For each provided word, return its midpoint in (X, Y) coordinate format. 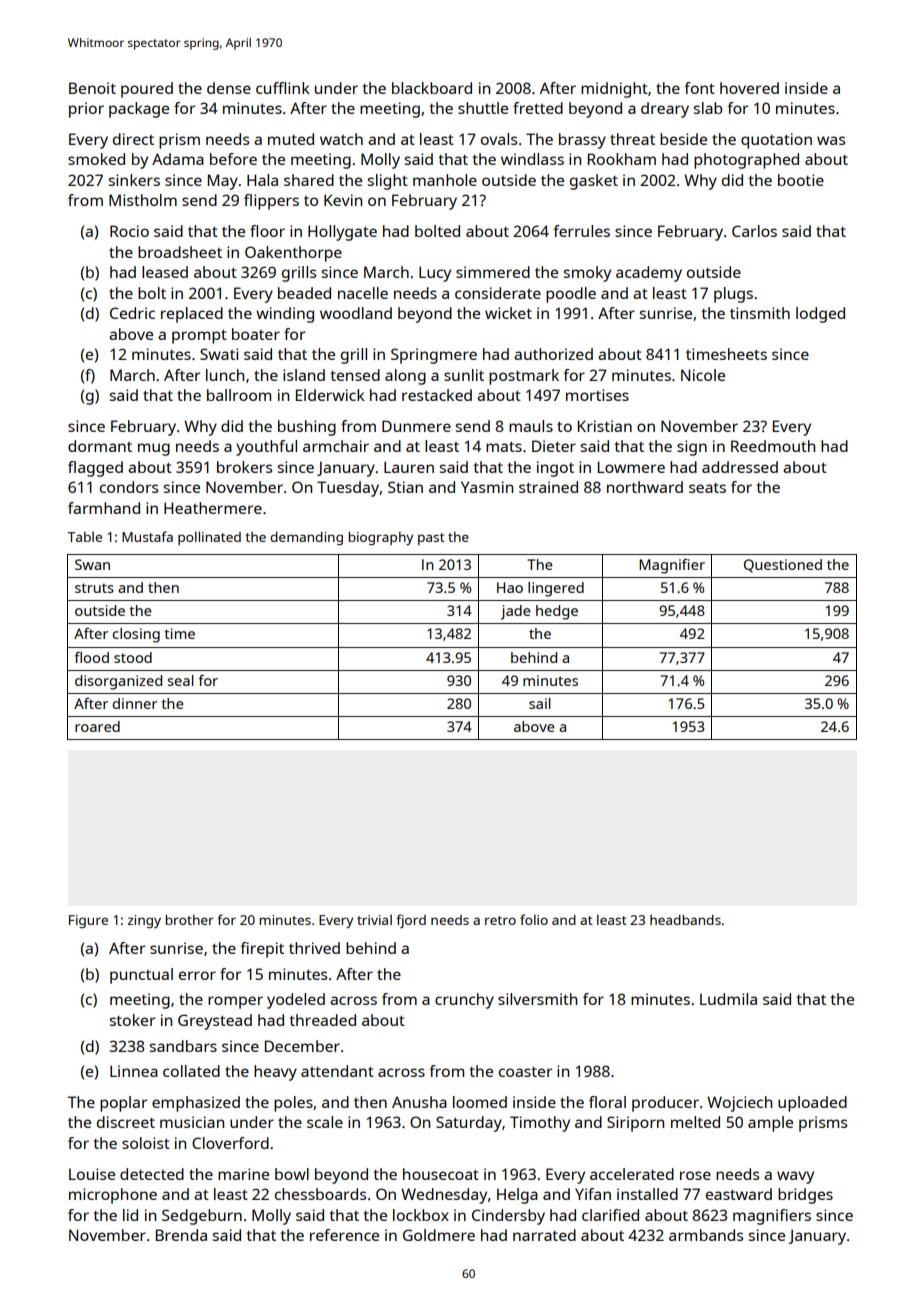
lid (130, 1215)
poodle (571, 295)
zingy (144, 921)
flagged (95, 469)
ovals (499, 139)
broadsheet (180, 252)
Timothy (540, 1124)
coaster (525, 1072)
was (831, 140)
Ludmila (728, 999)
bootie (801, 180)
